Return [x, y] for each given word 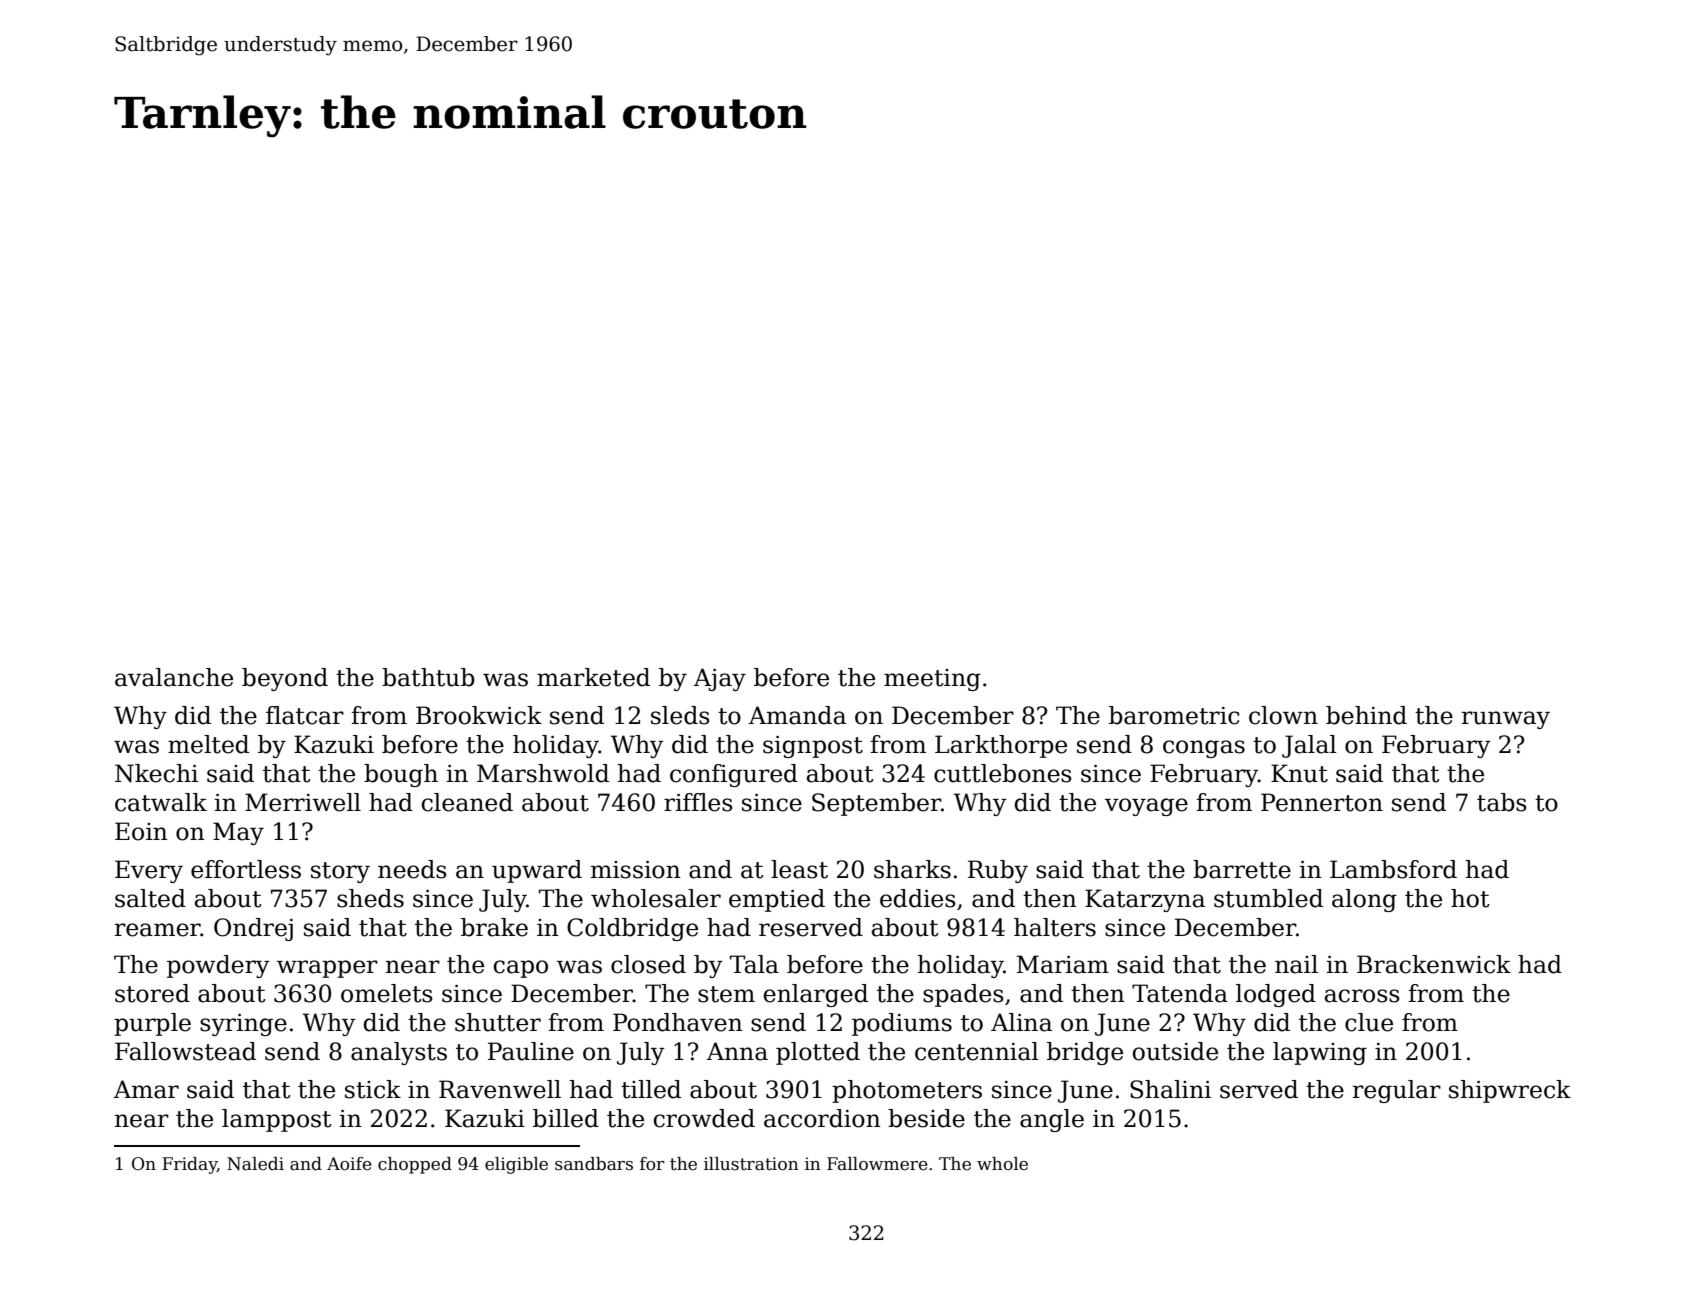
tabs [1502, 802]
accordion [822, 1118]
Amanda [797, 715]
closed [648, 964]
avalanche [174, 677]
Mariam [1063, 964]
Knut [1299, 773]
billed [566, 1118]
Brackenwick [1434, 964]
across [1362, 996]
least [799, 869]
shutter [498, 1022]
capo [521, 969]
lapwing [1320, 1053]
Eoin [141, 831]
